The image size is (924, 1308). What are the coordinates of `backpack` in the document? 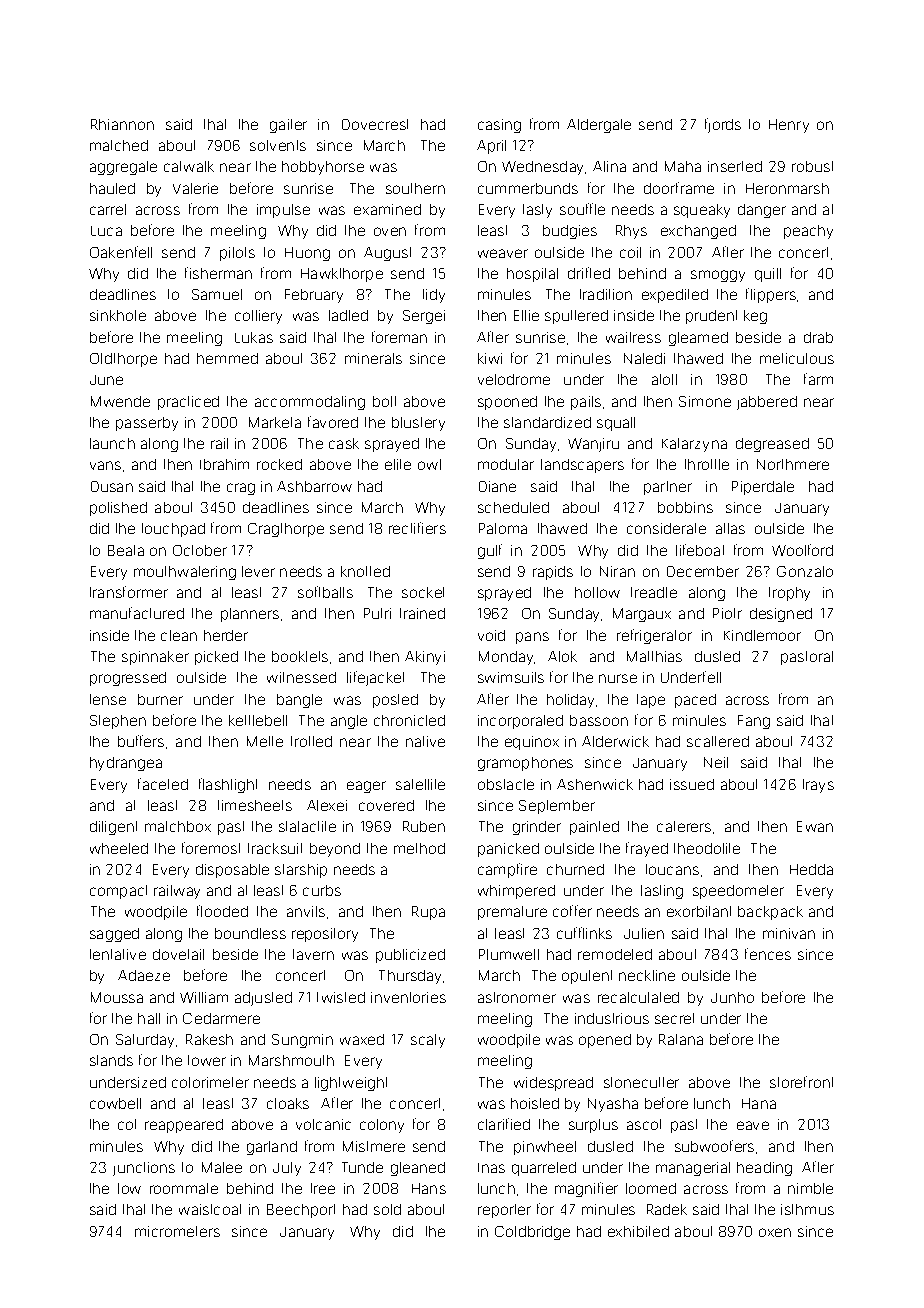 It's located at (770, 913).
